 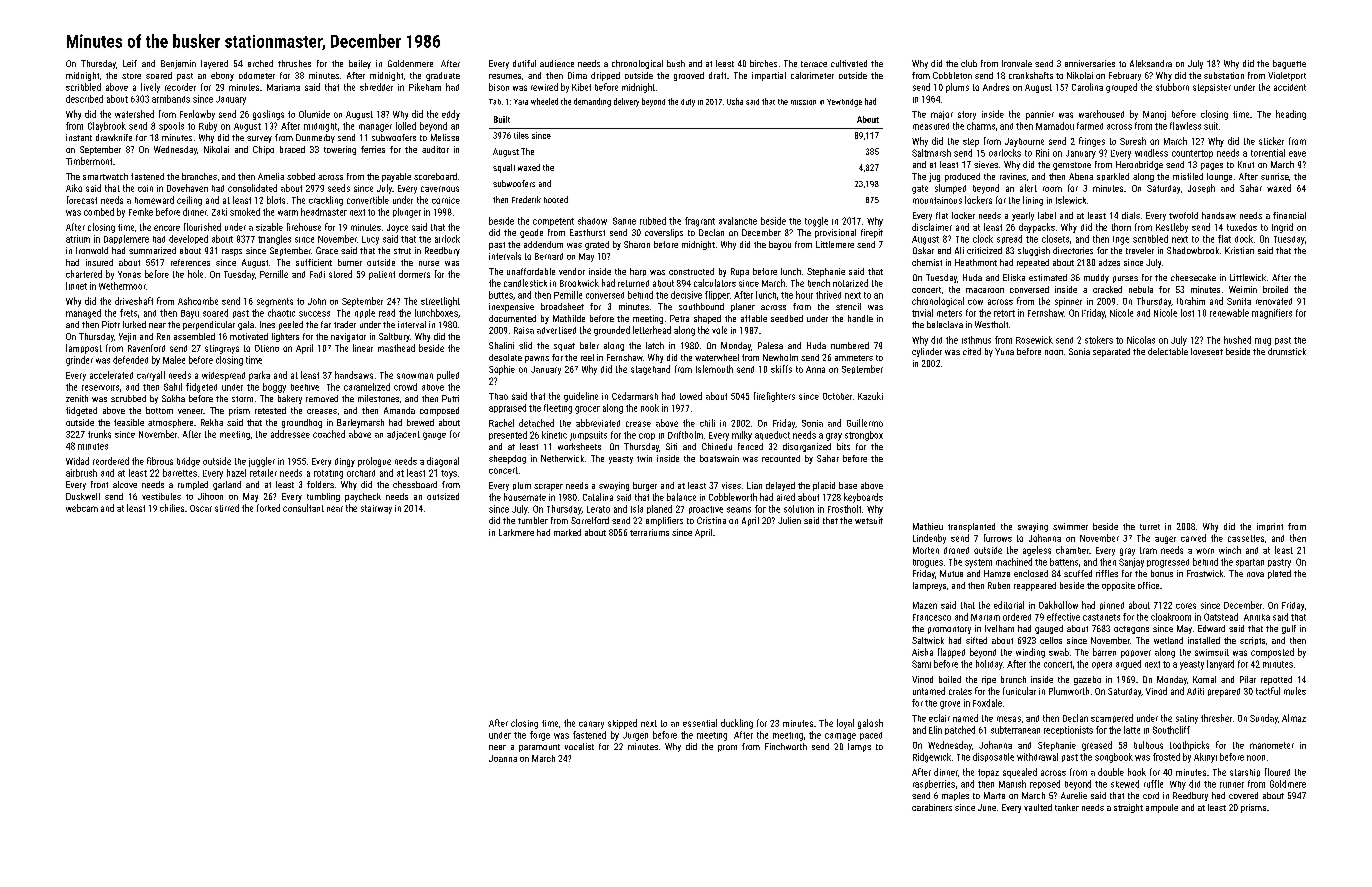 I want to click on hooted, so click(x=556, y=199).
